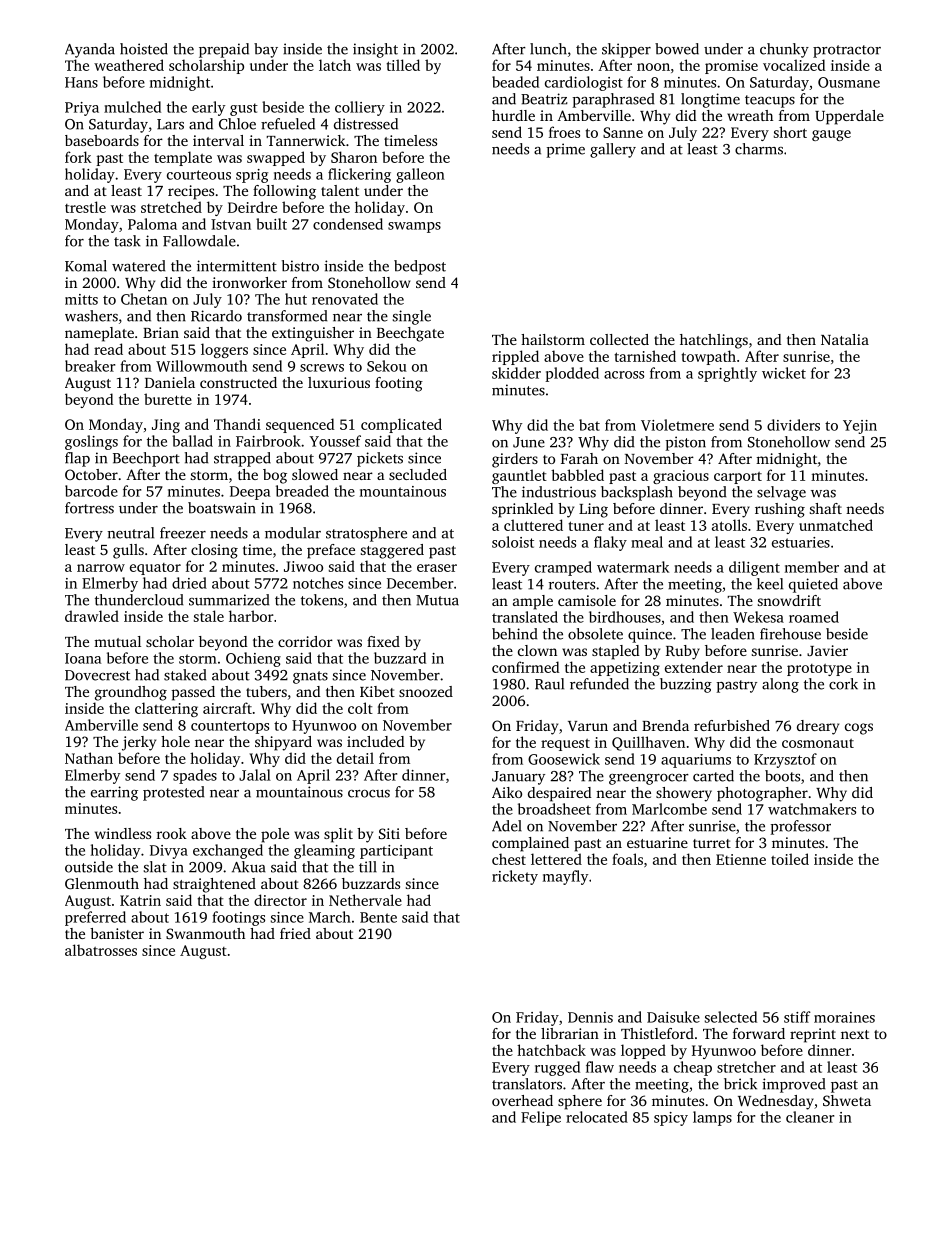 This screenshot has height=1233, width=952. What do you see at coordinates (205, 933) in the screenshot?
I see `Swanmouth` at bounding box center [205, 933].
